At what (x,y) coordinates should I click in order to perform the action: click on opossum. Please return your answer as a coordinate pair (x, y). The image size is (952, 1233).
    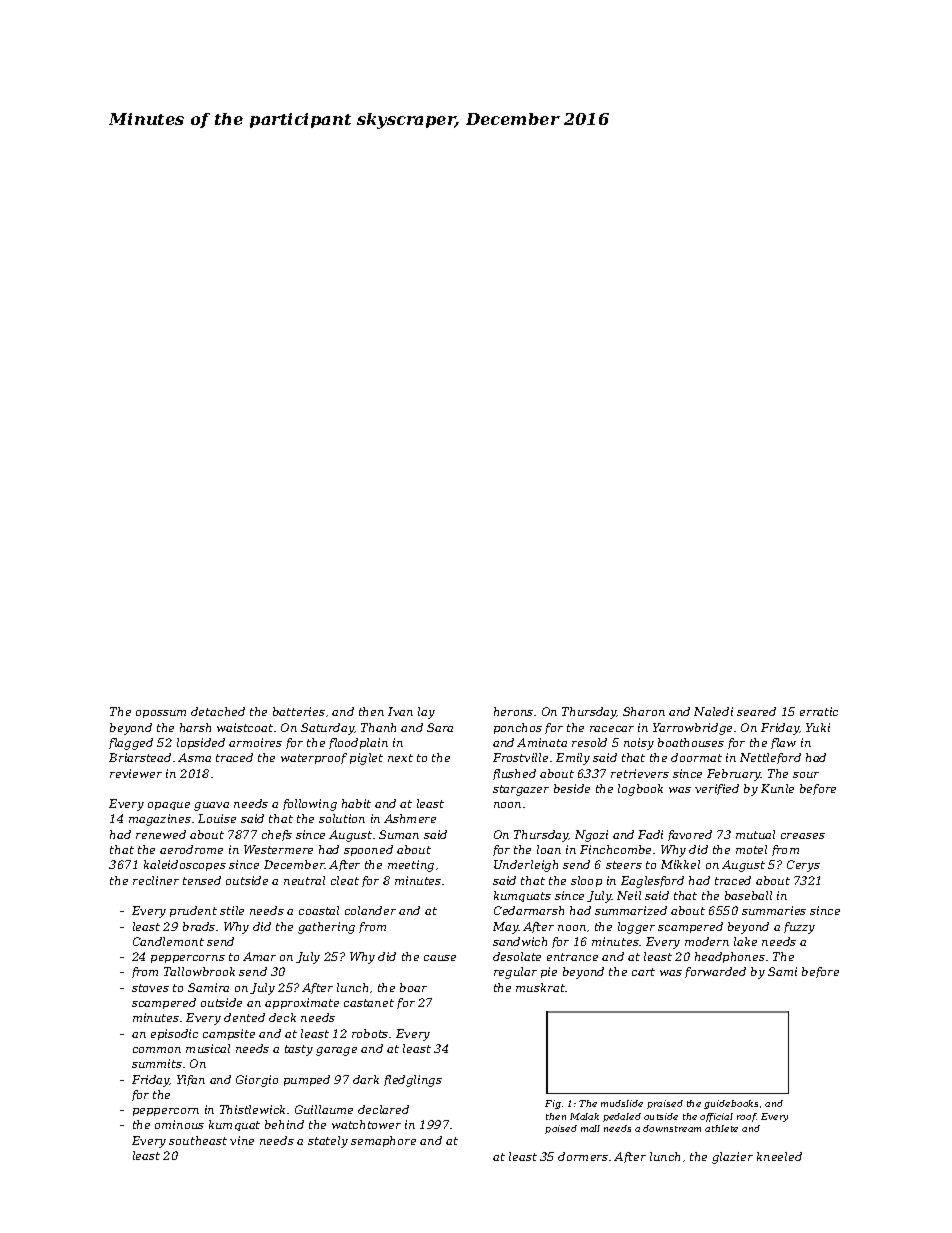
    Looking at the image, I should click on (161, 714).
